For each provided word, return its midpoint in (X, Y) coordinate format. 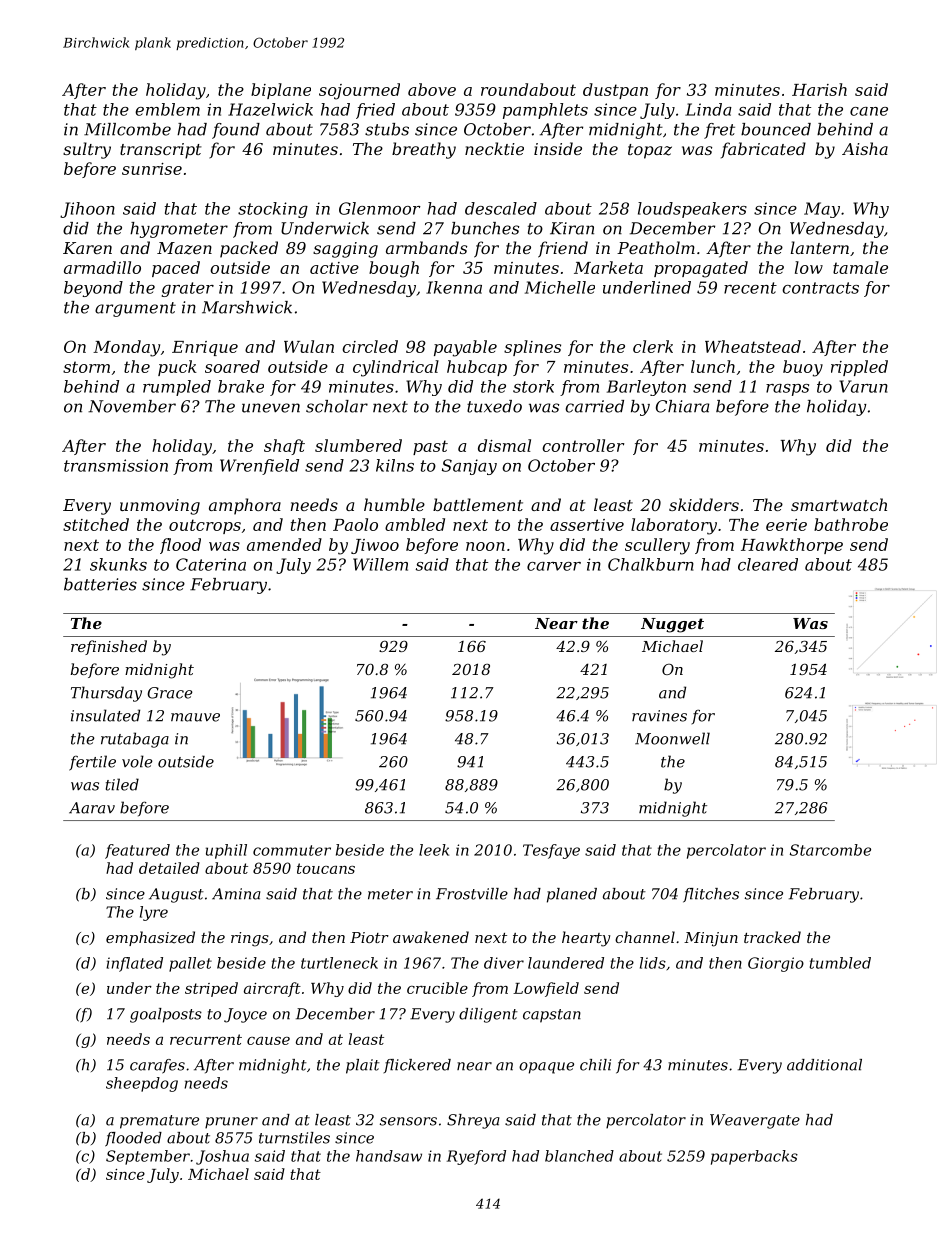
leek (434, 850)
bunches (485, 228)
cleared (768, 564)
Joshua (222, 1157)
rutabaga (135, 740)
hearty (586, 939)
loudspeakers (692, 210)
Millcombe (127, 129)
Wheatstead (753, 346)
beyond (93, 289)
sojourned (359, 91)
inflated (134, 964)
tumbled (840, 963)
